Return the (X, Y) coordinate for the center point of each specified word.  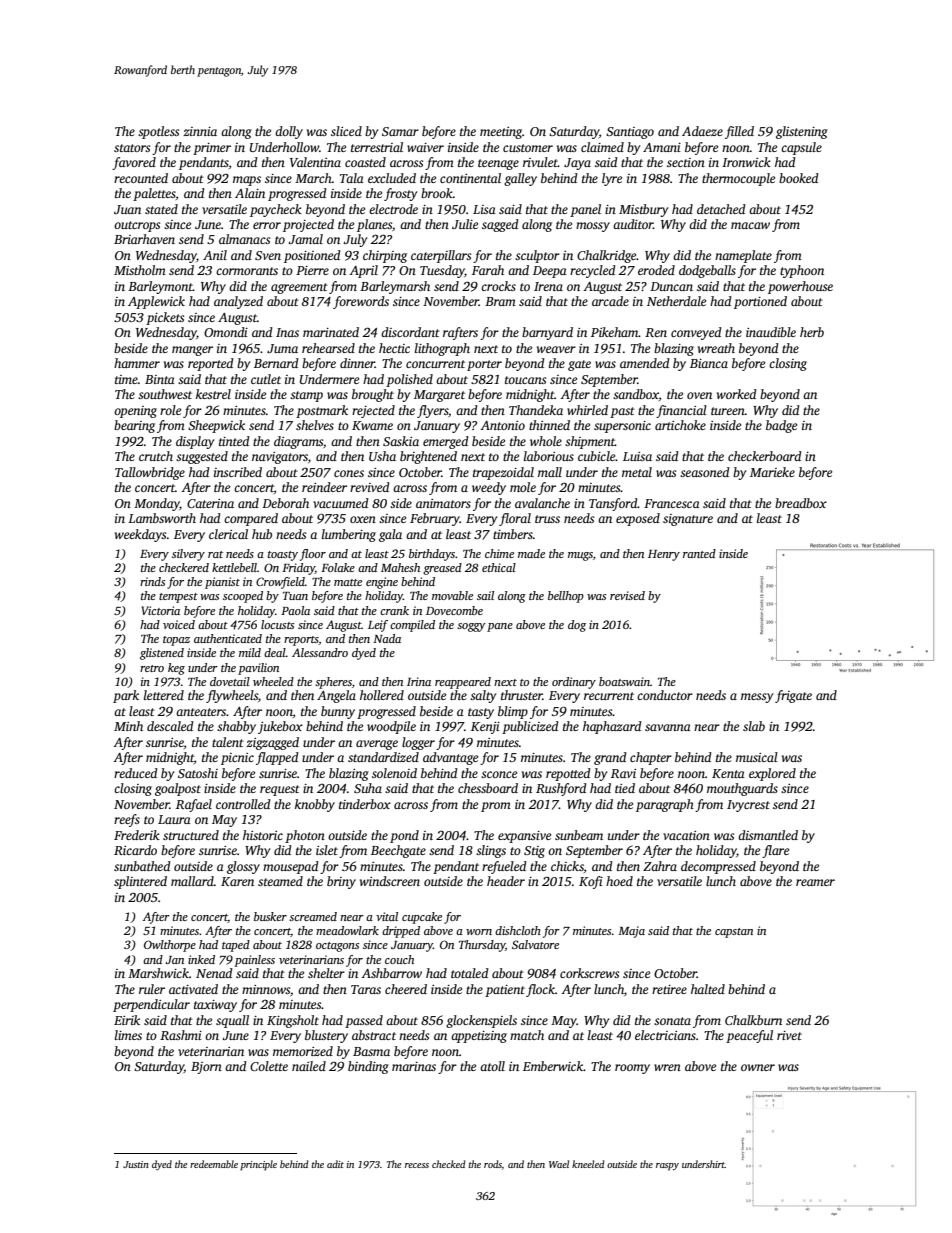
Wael (559, 1164)
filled (739, 132)
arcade (610, 301)
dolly (289, 132)
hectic (394, 348)
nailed (309, 1066)
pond (404, 836)
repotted (568, 774)
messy (757, 698)
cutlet (266, 379)
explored (772, 774)
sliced (346, 131)
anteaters (201, 712)
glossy (243, 867)
